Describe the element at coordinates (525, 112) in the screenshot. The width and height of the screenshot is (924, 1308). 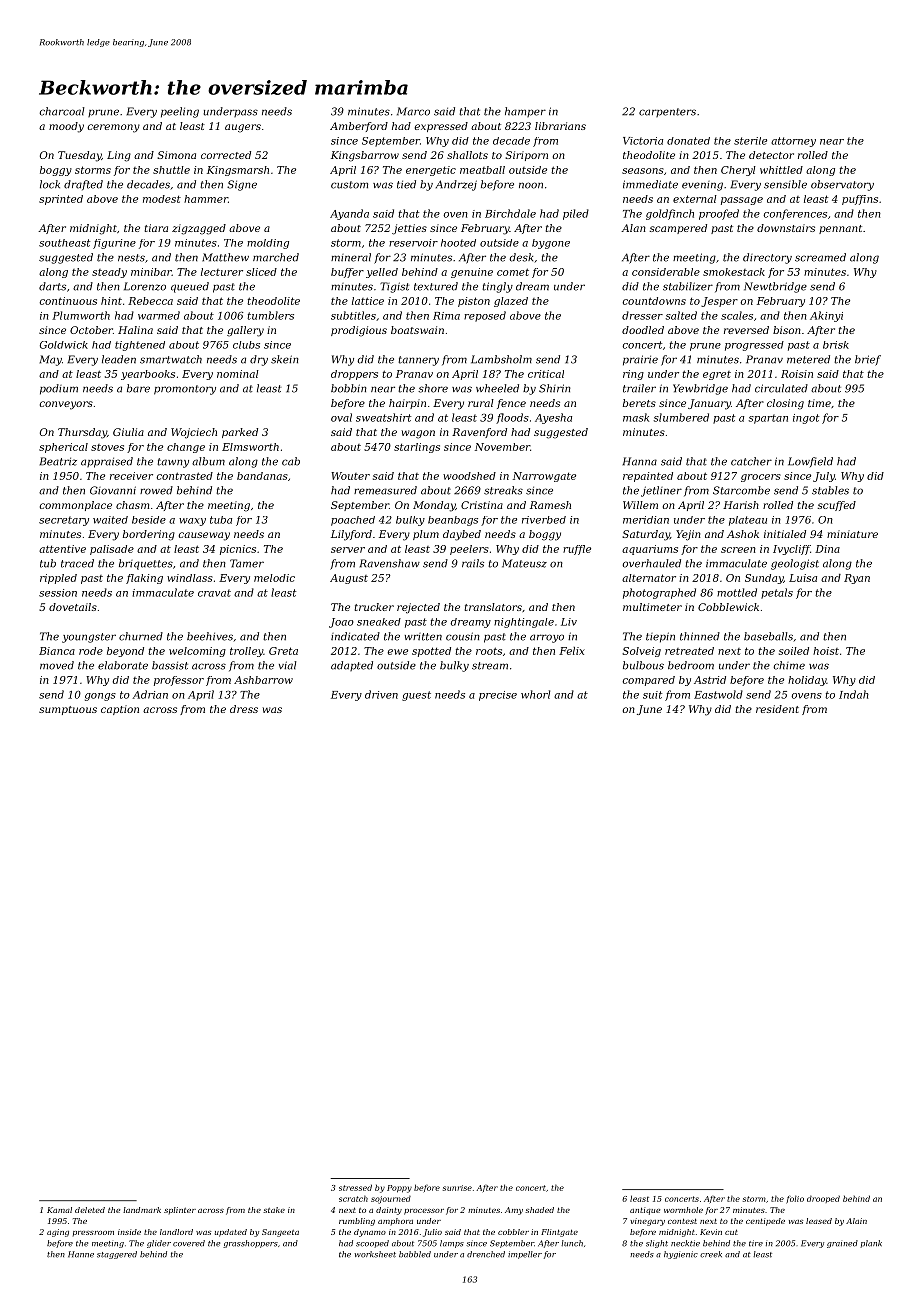
I see `hamper` at that location.
